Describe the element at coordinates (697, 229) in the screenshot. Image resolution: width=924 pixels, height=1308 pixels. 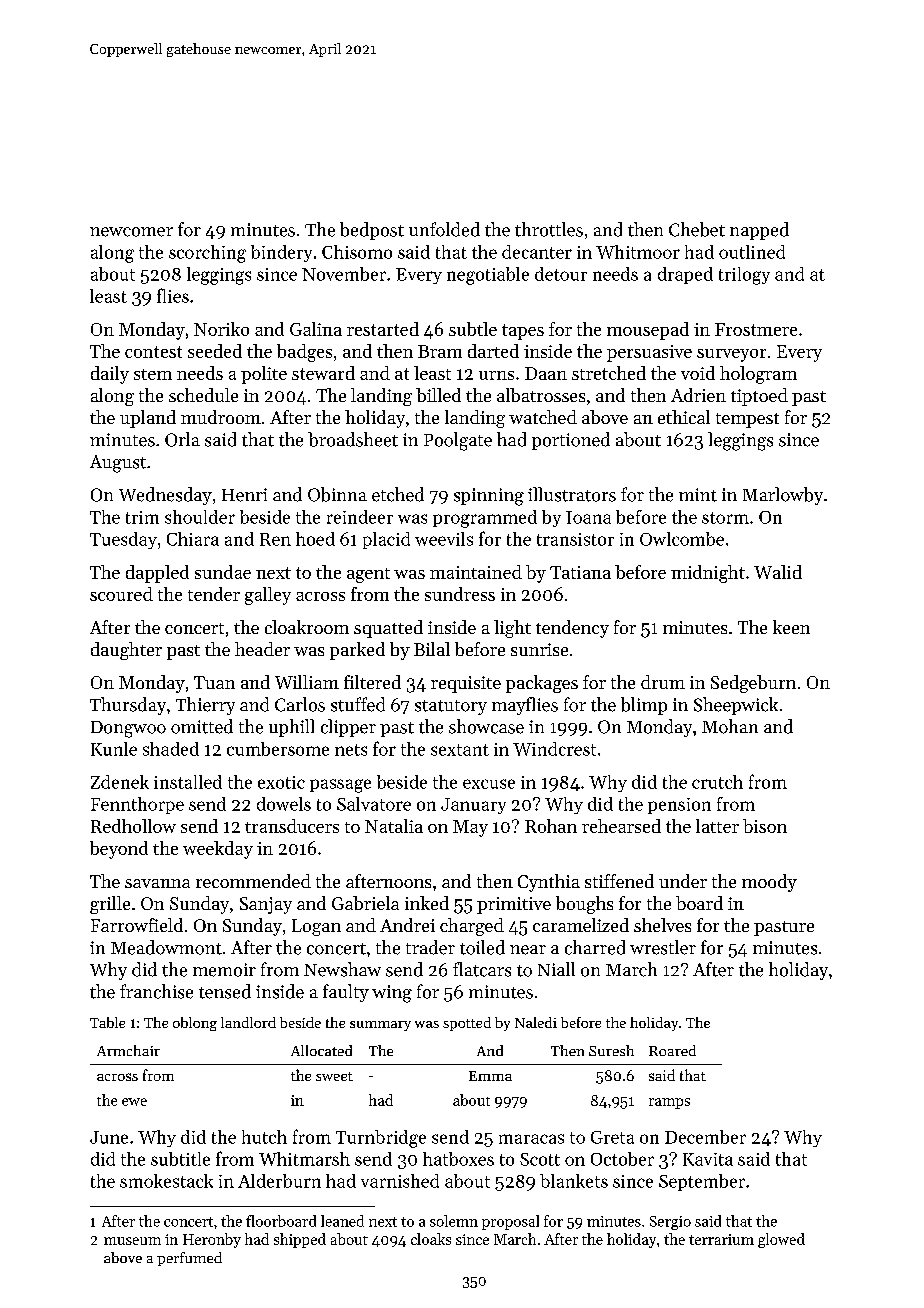
I see `Chebet` at that location.
